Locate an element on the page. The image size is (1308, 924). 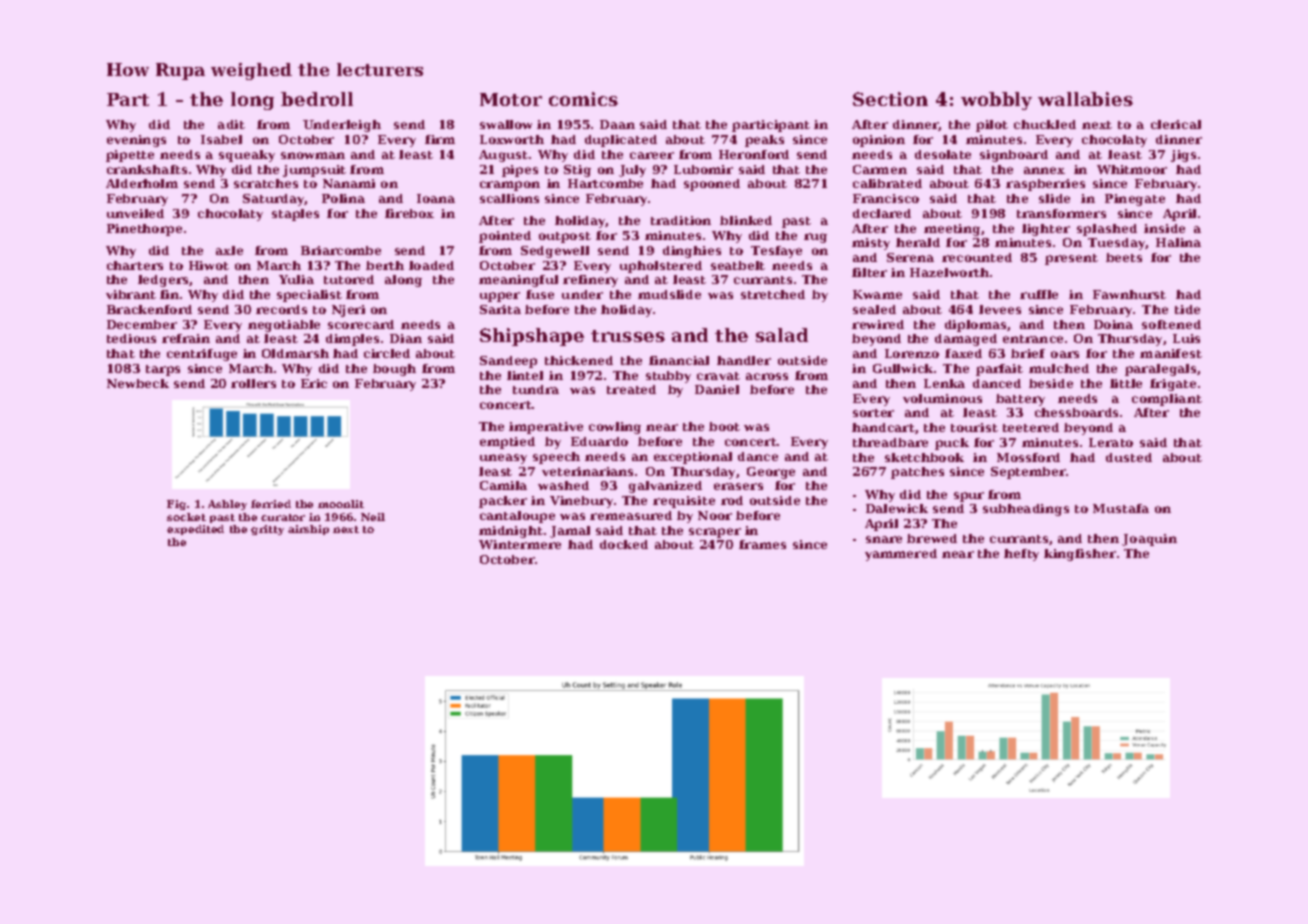
jigs is located at coordinates (1183, 156).
